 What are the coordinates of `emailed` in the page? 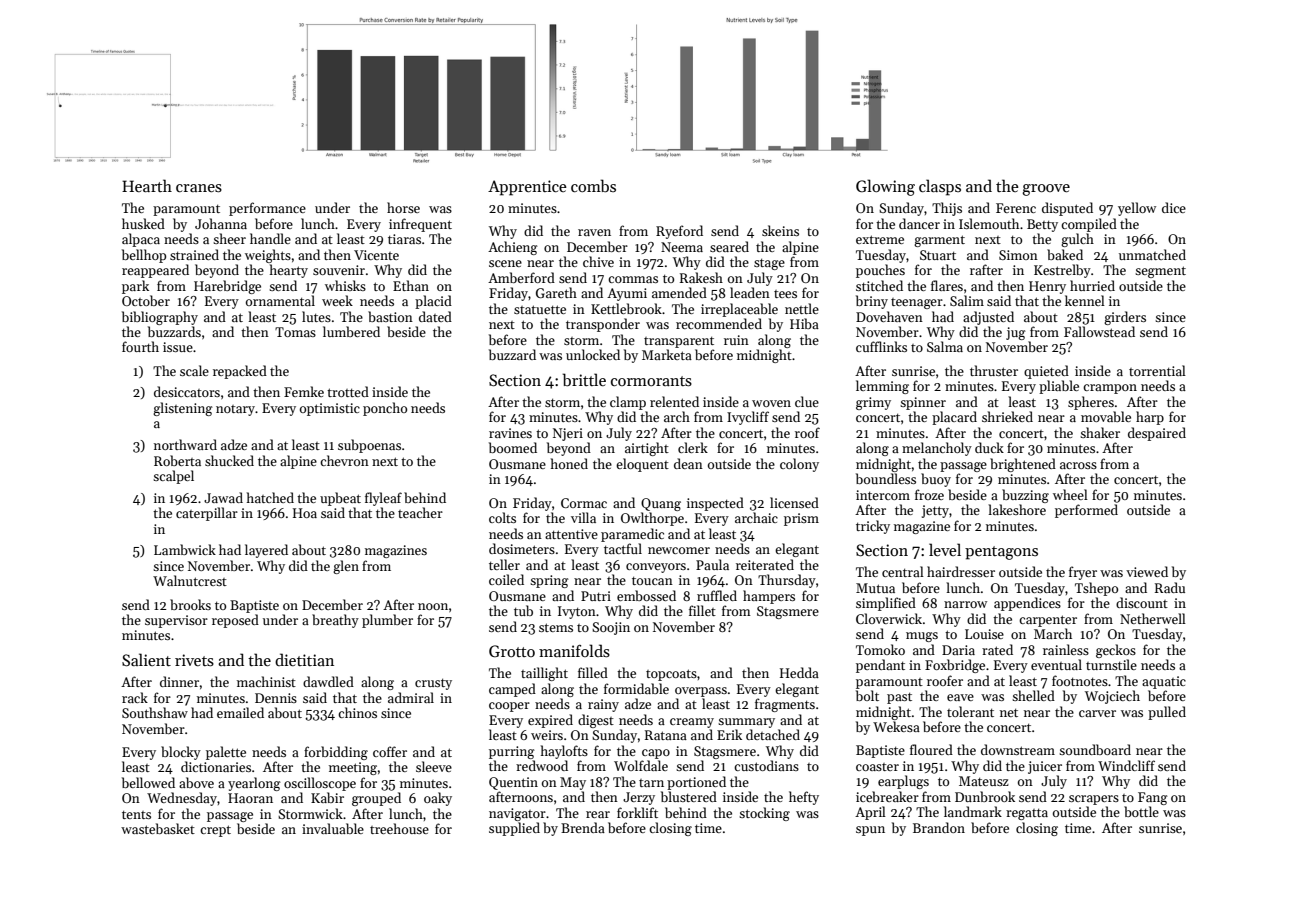 It's located at (240, 712).
